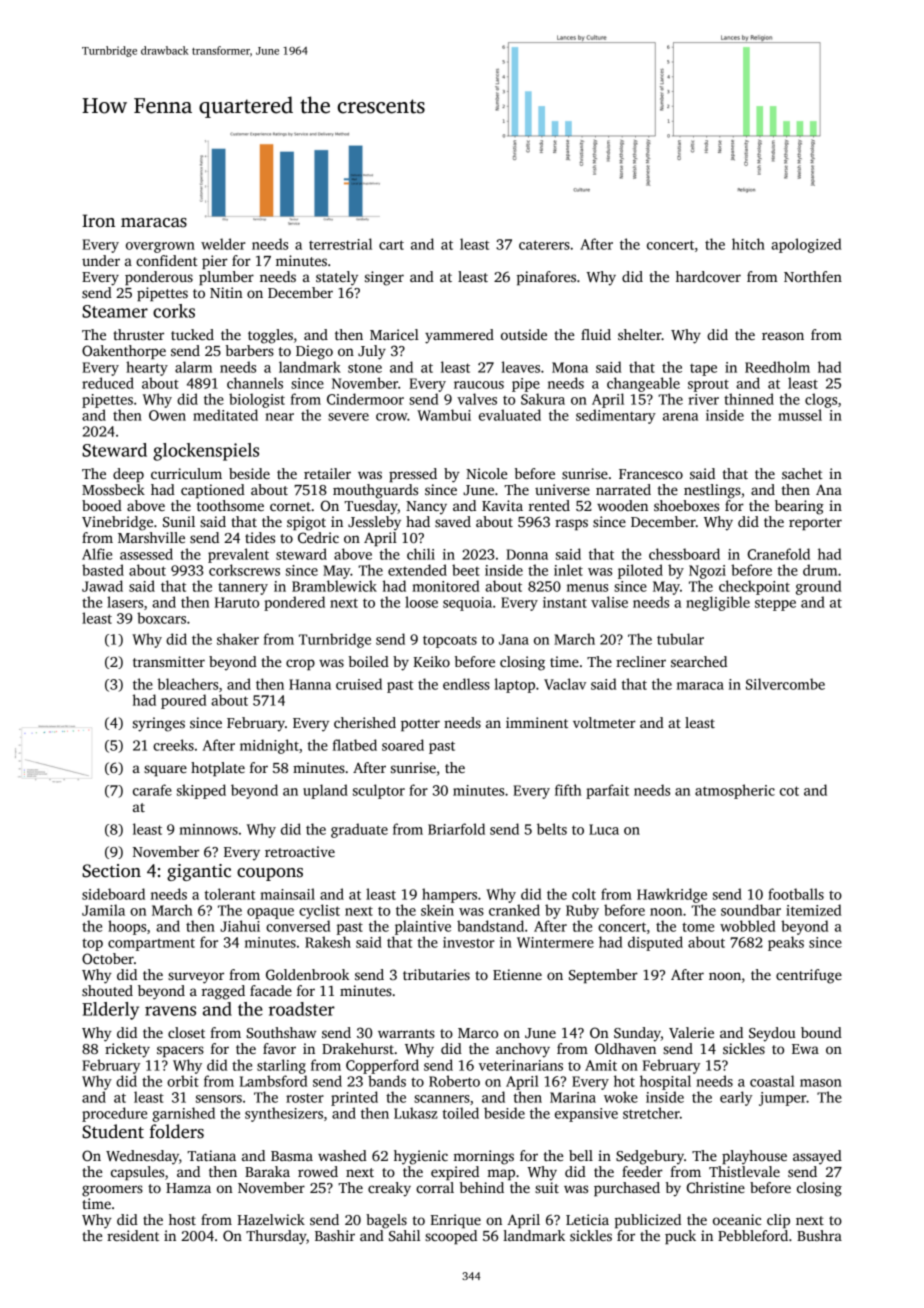 The image size is (924, 1308). What do you see at coordinates (796, 894) in the document?
I see `footballs` at bounding box center [796, 894].
